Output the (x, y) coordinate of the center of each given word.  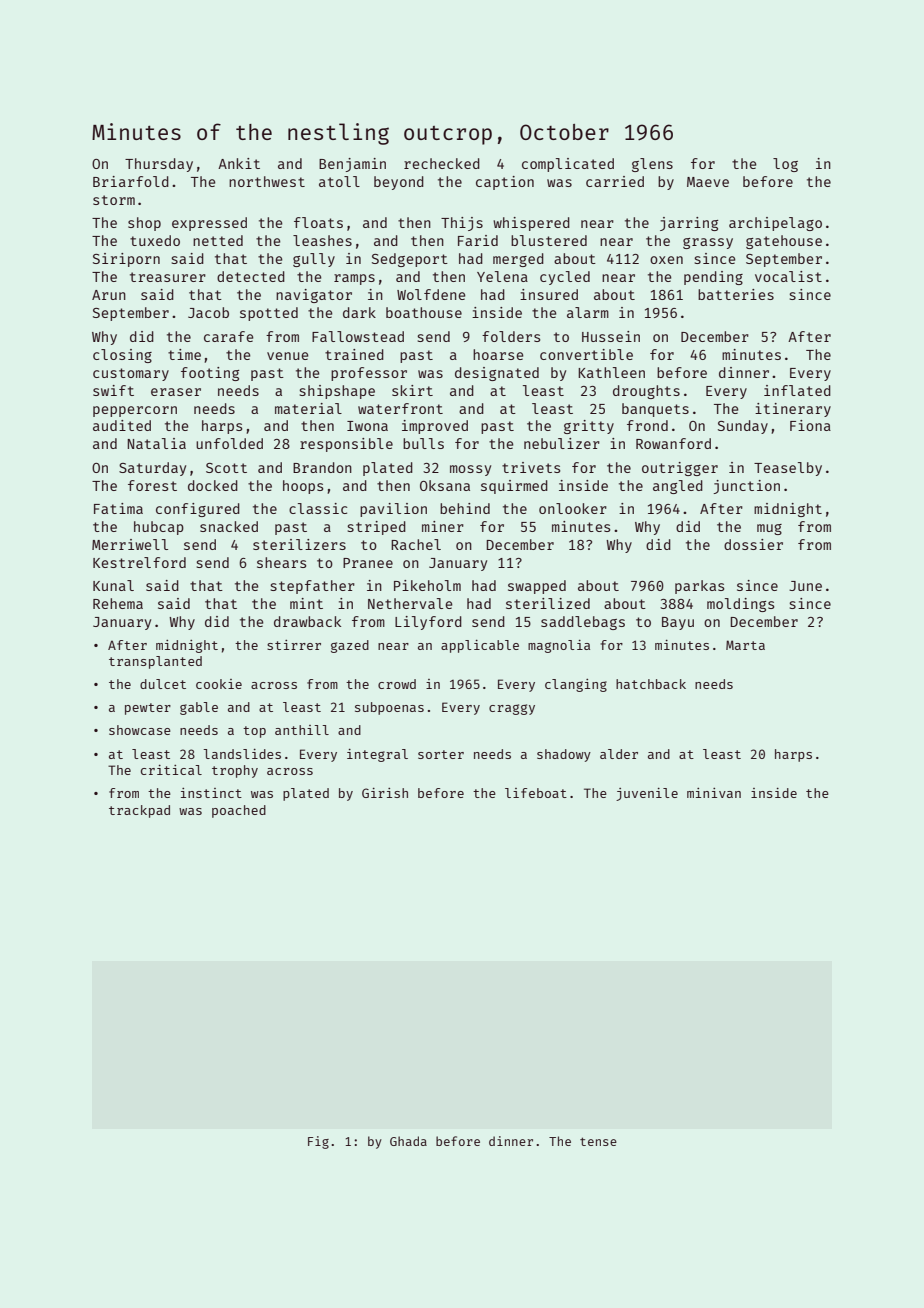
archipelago (775, 224)
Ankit (239, 163)
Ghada (408, 1141)
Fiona (810, 425)
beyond (399, 183)
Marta (745, 645)
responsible (346, 445)
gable (199, 708)
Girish (385, 793)
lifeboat (536, 793)
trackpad (139, 811)
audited (122, 425)
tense (598, 1141)
